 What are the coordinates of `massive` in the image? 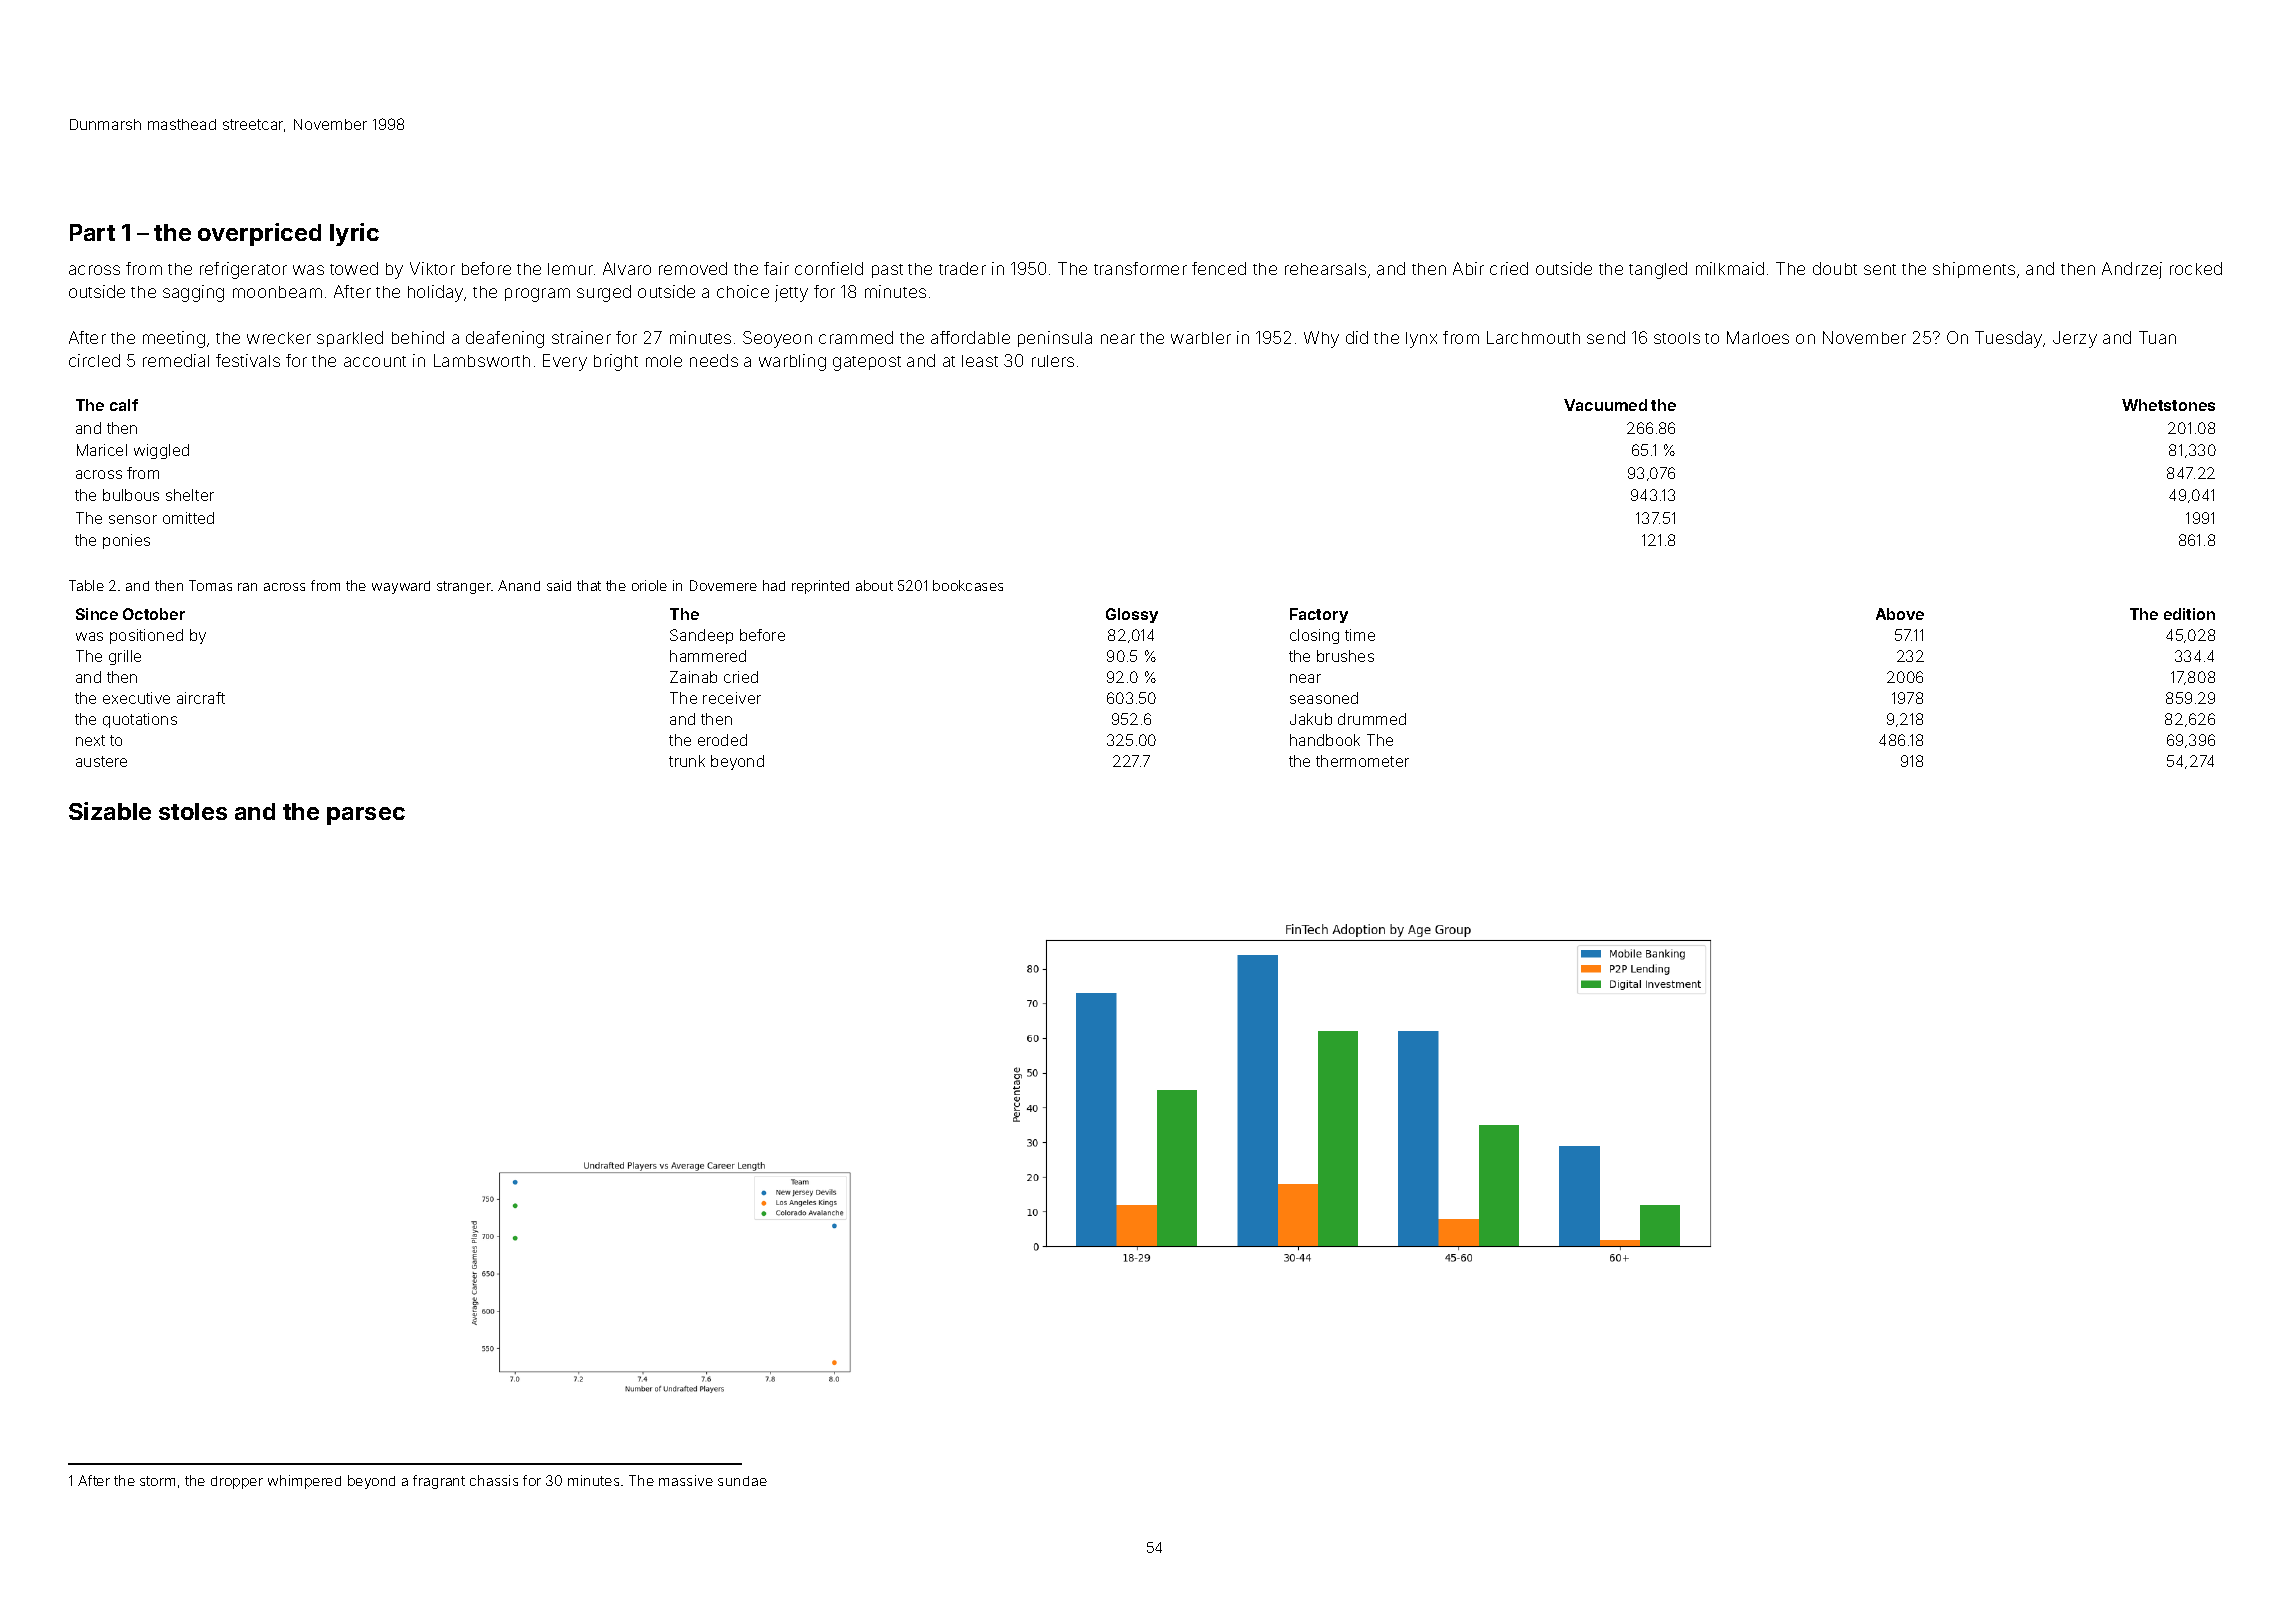 It's located at (686, 1480).
